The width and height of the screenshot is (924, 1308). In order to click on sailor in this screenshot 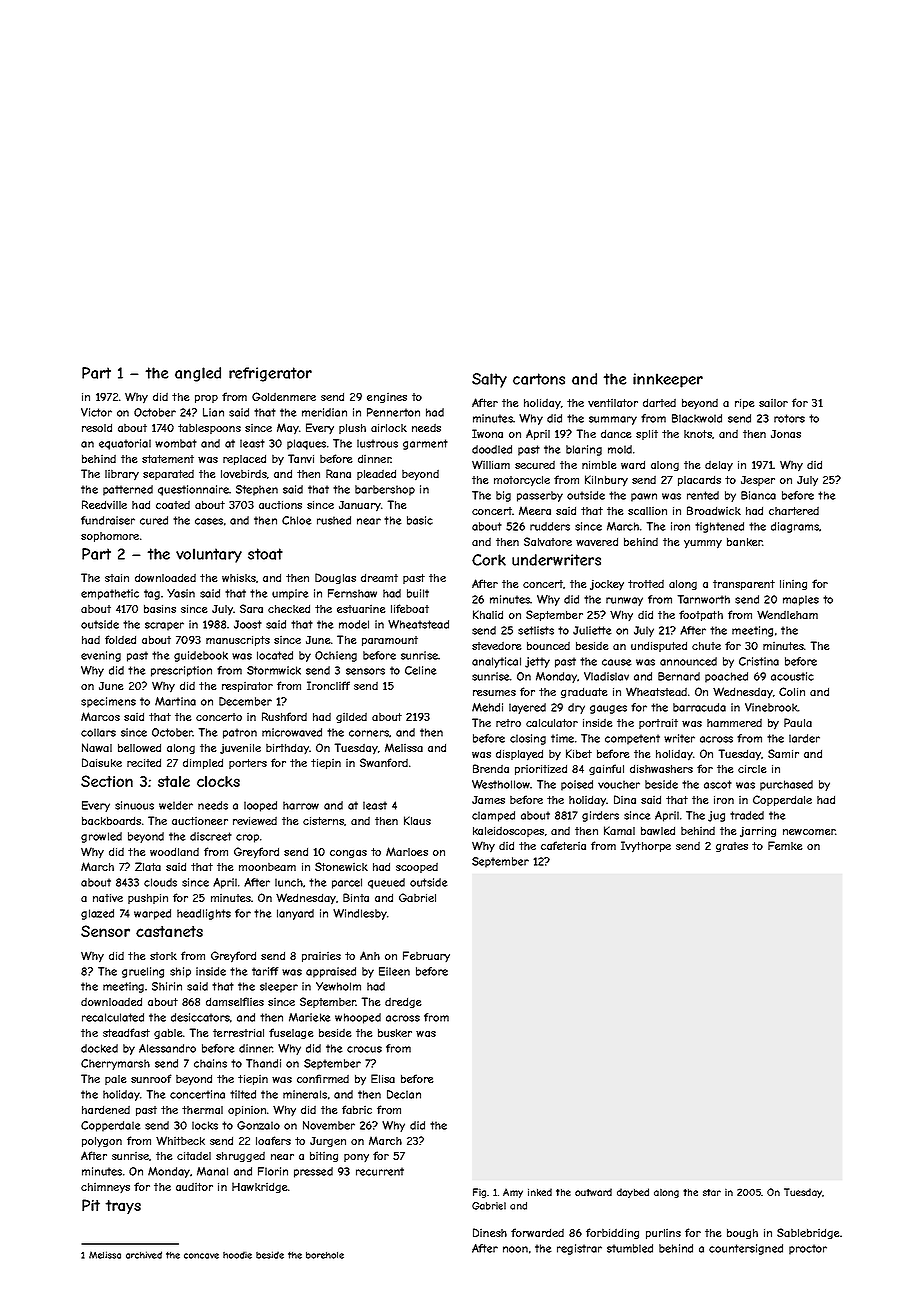, I will do `click(773, 403)`.
